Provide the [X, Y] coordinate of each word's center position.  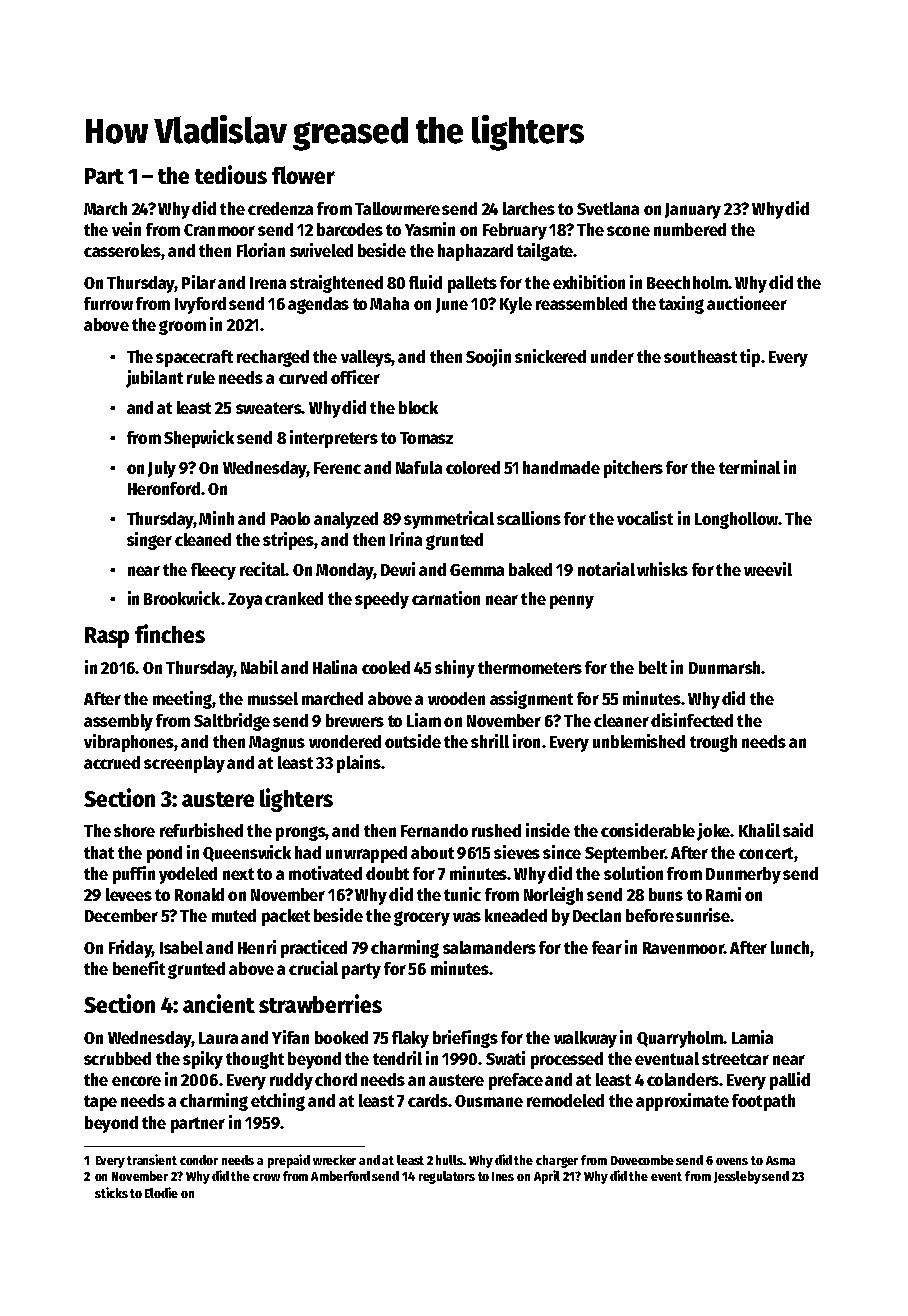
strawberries [320, 1003]
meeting [182, 700]
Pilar [199, 282]
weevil [768, 569]
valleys [366, 358]
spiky [203, 1060]
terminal [749, 467]
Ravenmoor [683, 948]
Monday [344, 571]
